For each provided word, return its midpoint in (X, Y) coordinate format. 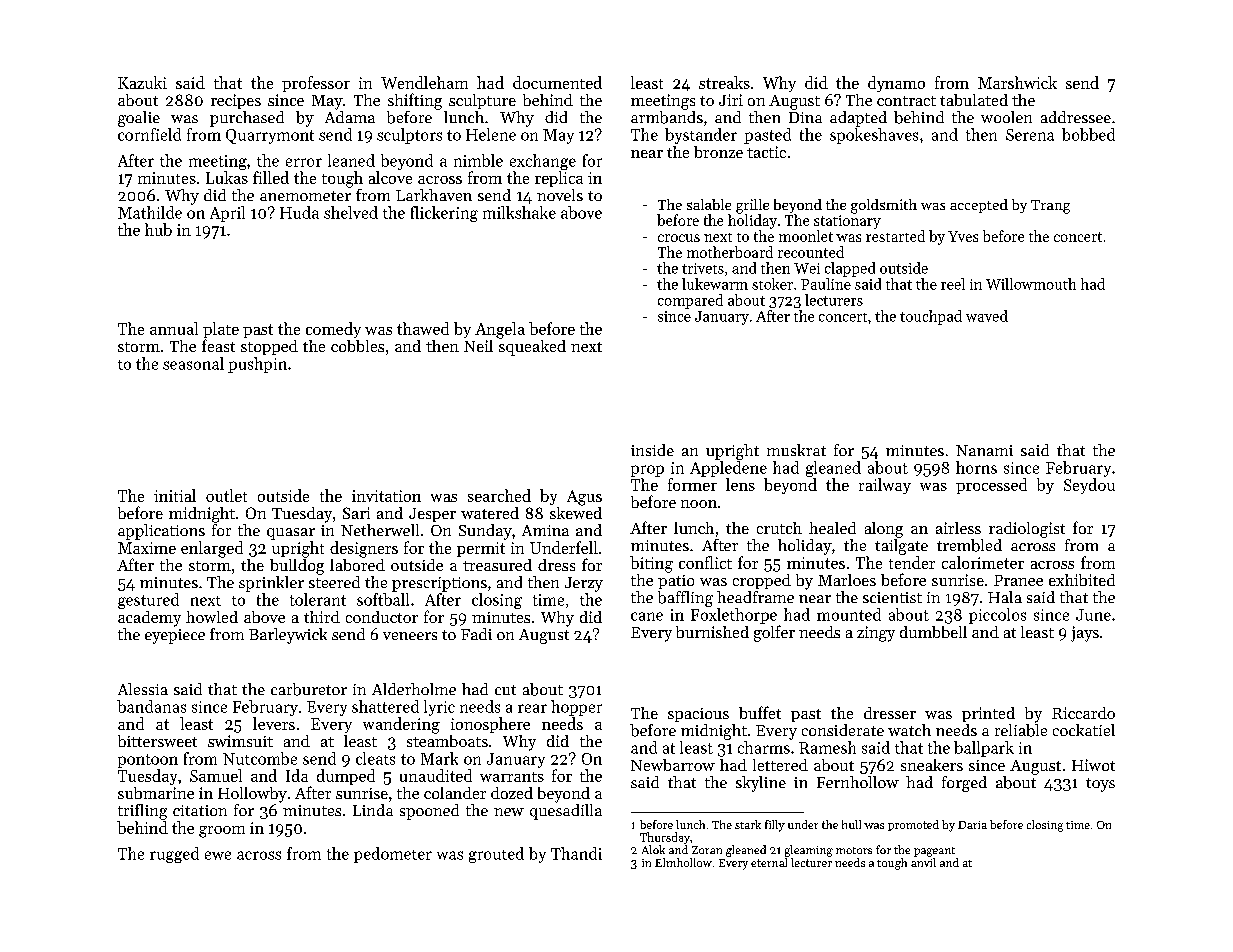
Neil (478, 346)
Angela (500, 330)
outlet (226, 495)
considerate (843, 730)
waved (987, 316)
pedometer (393, 855)
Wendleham (424, 82)
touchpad (931, 317)
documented (557, 82)
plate (221, 330)
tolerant (318, 599)
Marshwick (1017, 82)
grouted (496, 855)
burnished (712, 632)
